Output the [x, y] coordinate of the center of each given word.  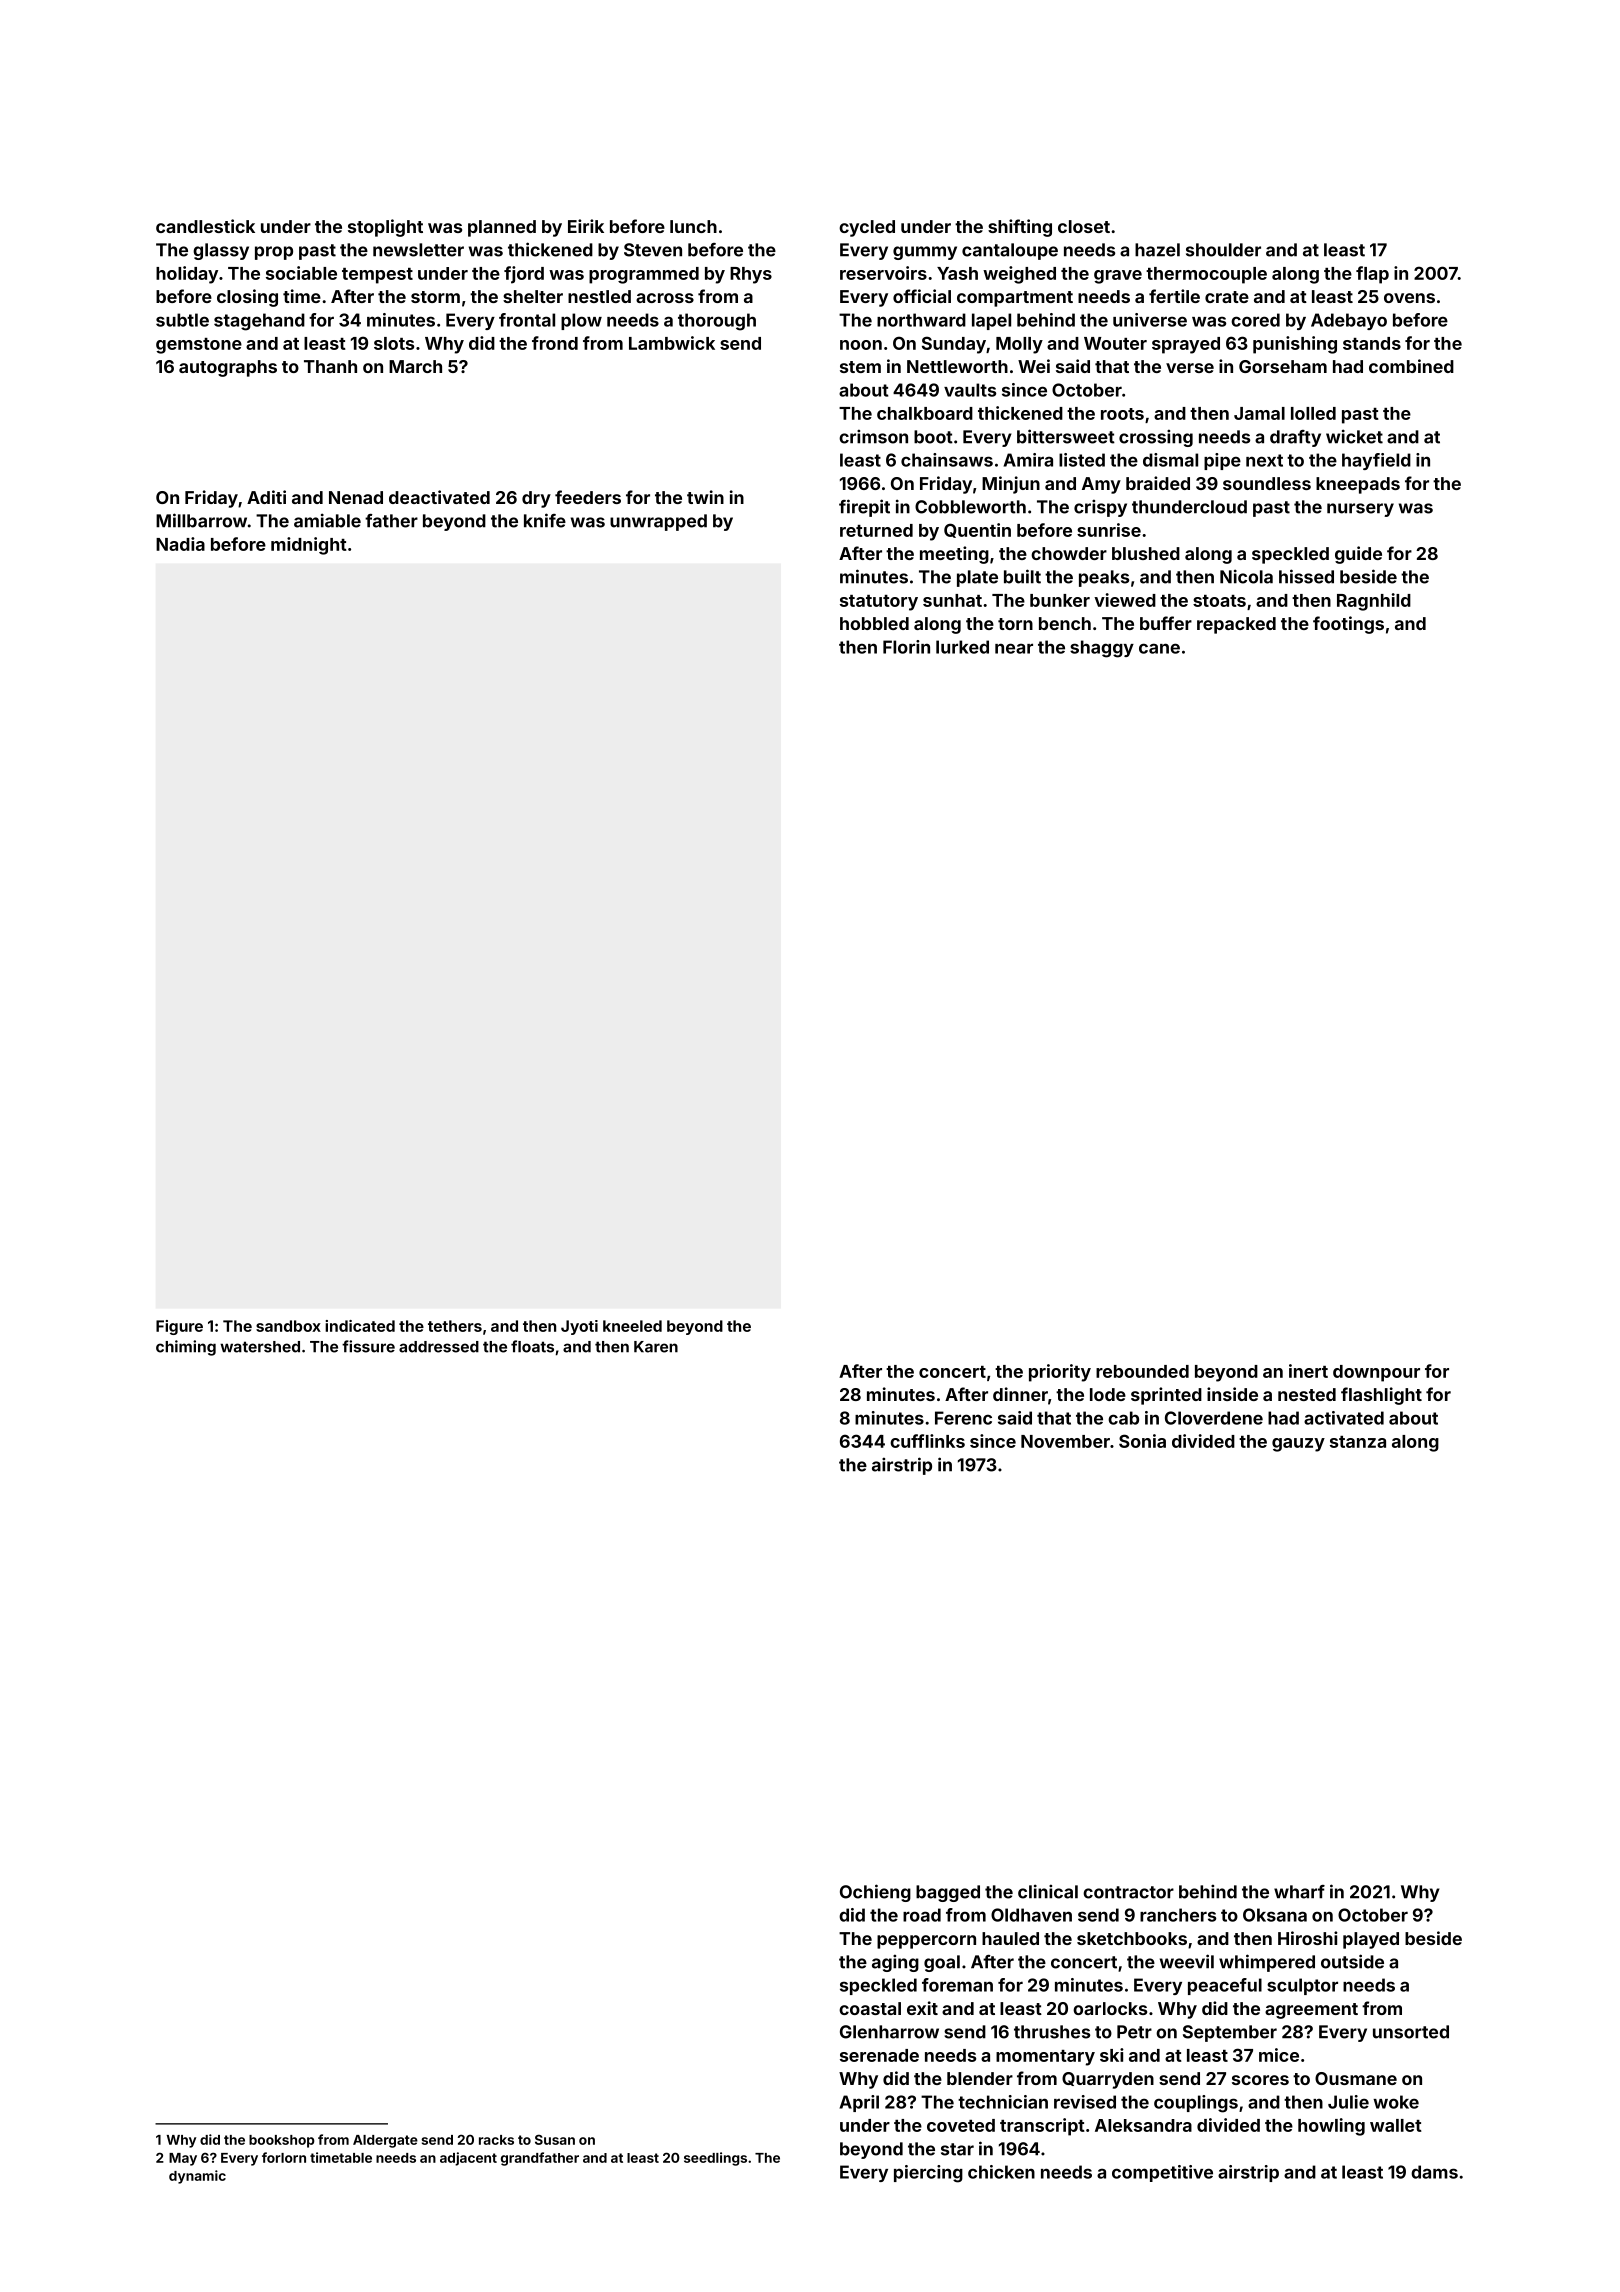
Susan [555, 2139]
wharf [1299, 1892]
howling [1331, 2127]
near [1014, 648]
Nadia [180, 544]
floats [532, 1346]
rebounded [1142, 1371]
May [183, 2159]
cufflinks [927, 1441]
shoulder [1223, 250]
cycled [867, 228]
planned [502, 228]
